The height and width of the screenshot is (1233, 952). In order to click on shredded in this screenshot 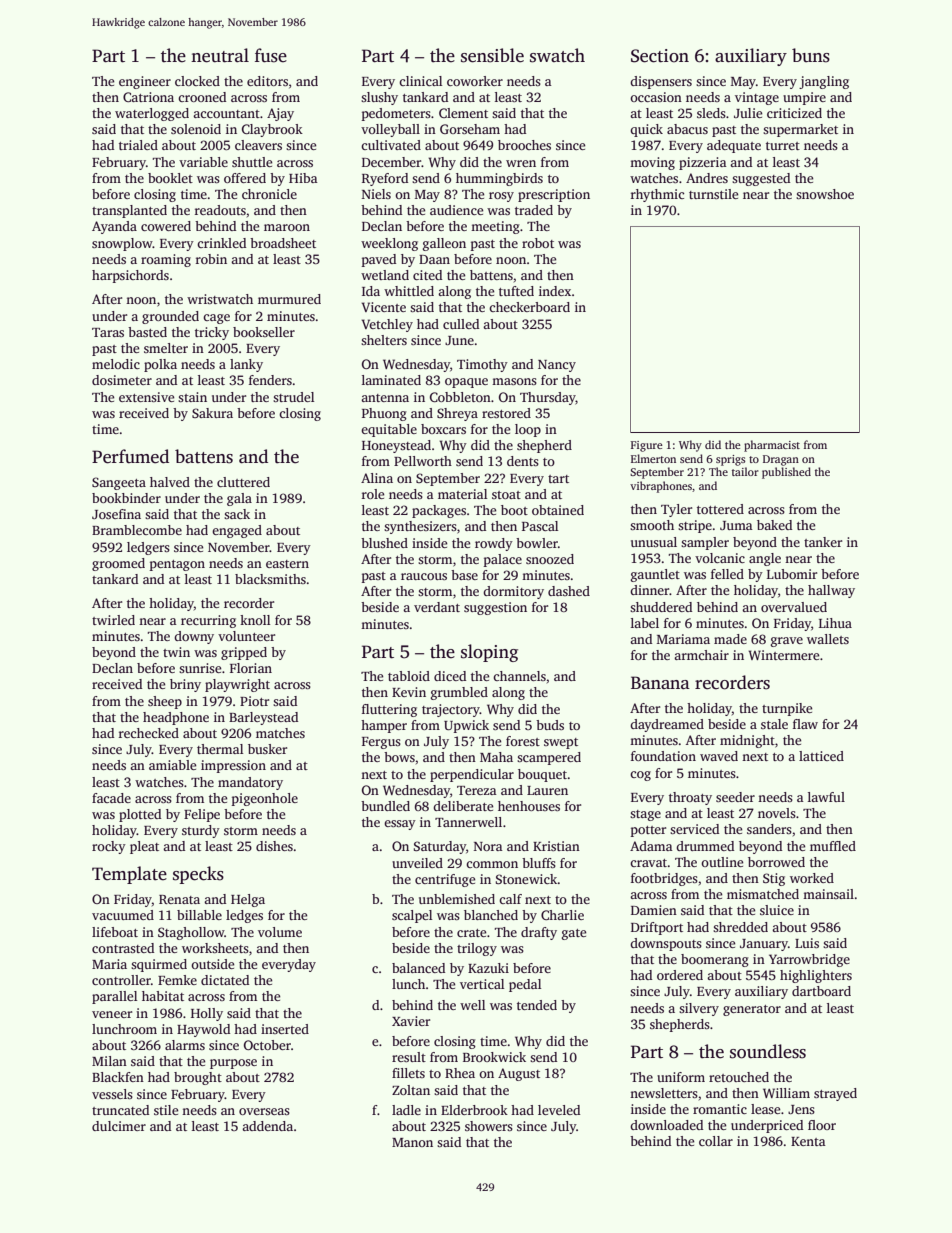, I will do `click(740, 927)`.
